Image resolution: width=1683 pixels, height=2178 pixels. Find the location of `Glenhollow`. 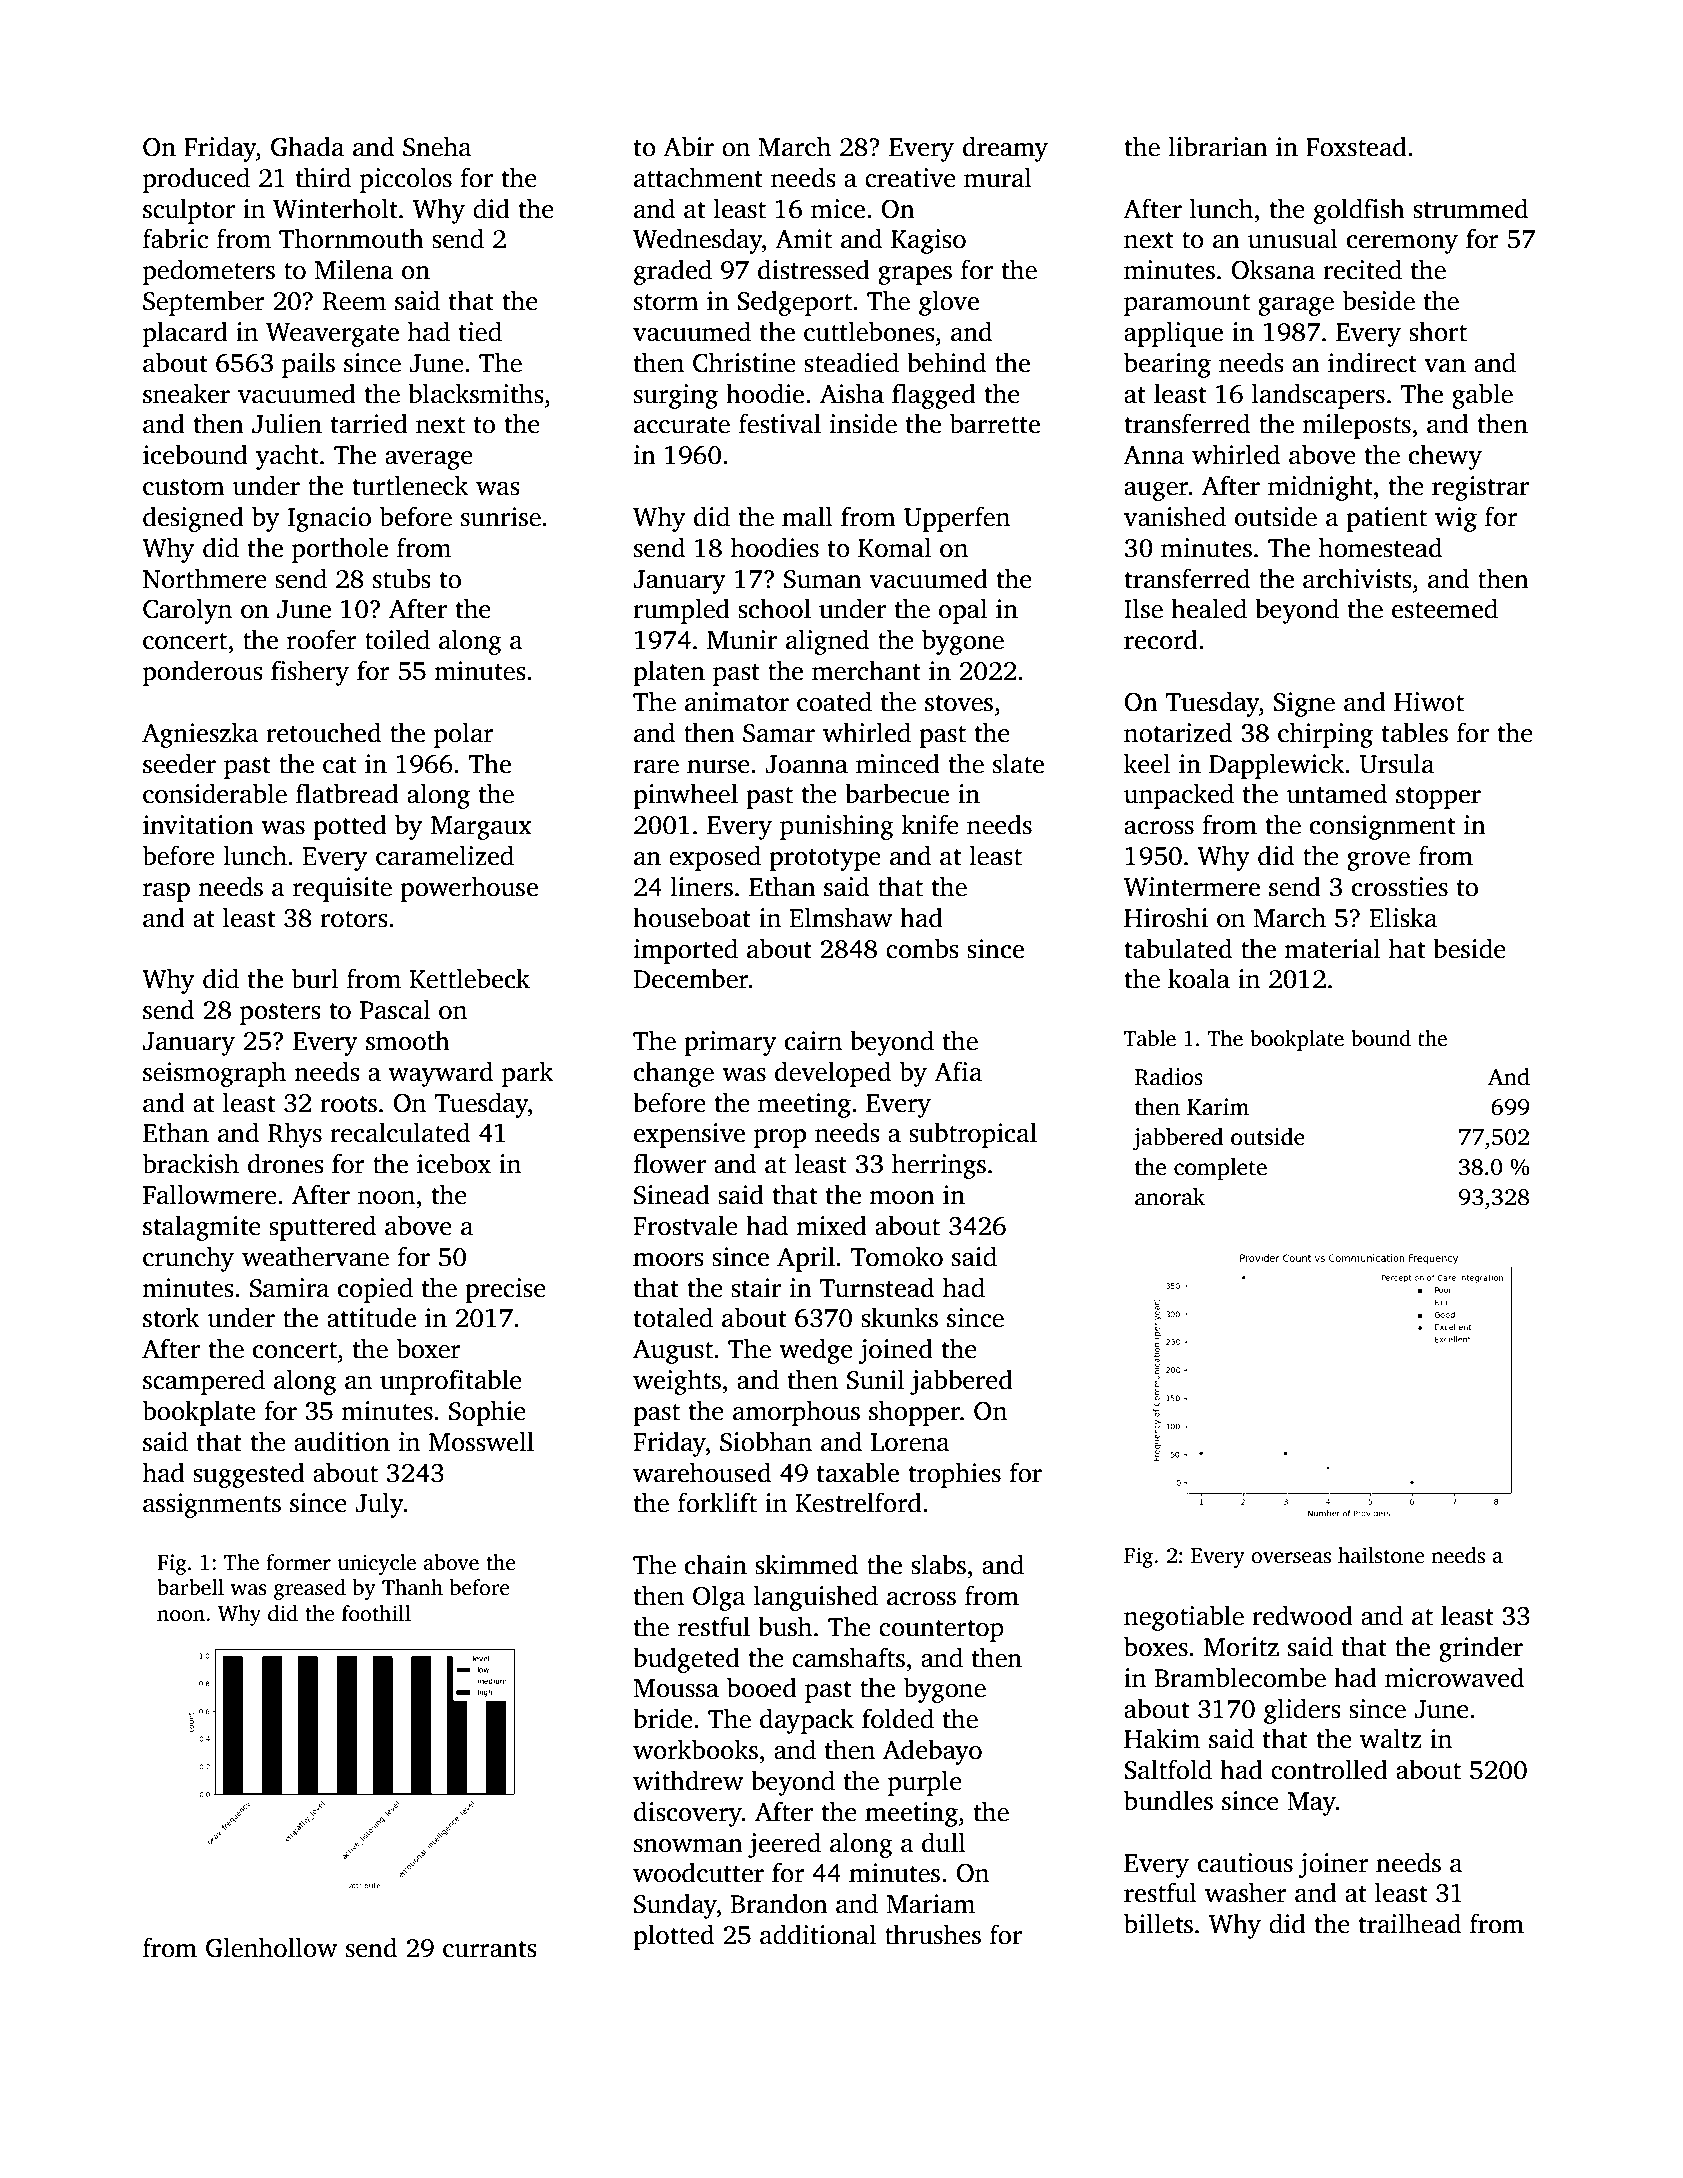

Glenhollow is located at coordinates (271, 1947).
